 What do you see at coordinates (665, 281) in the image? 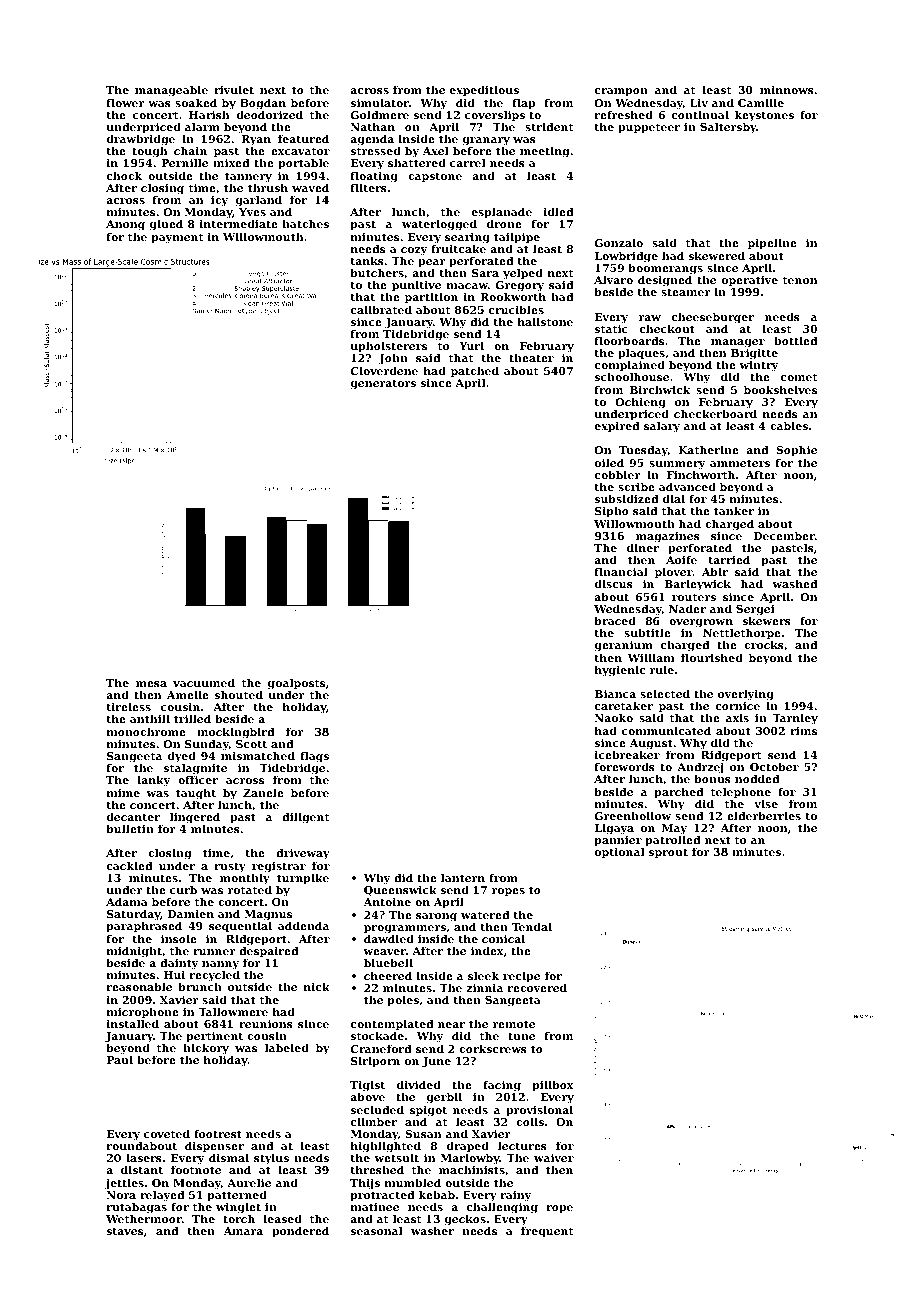
I see `designed` at bounding box center [665, 281].
